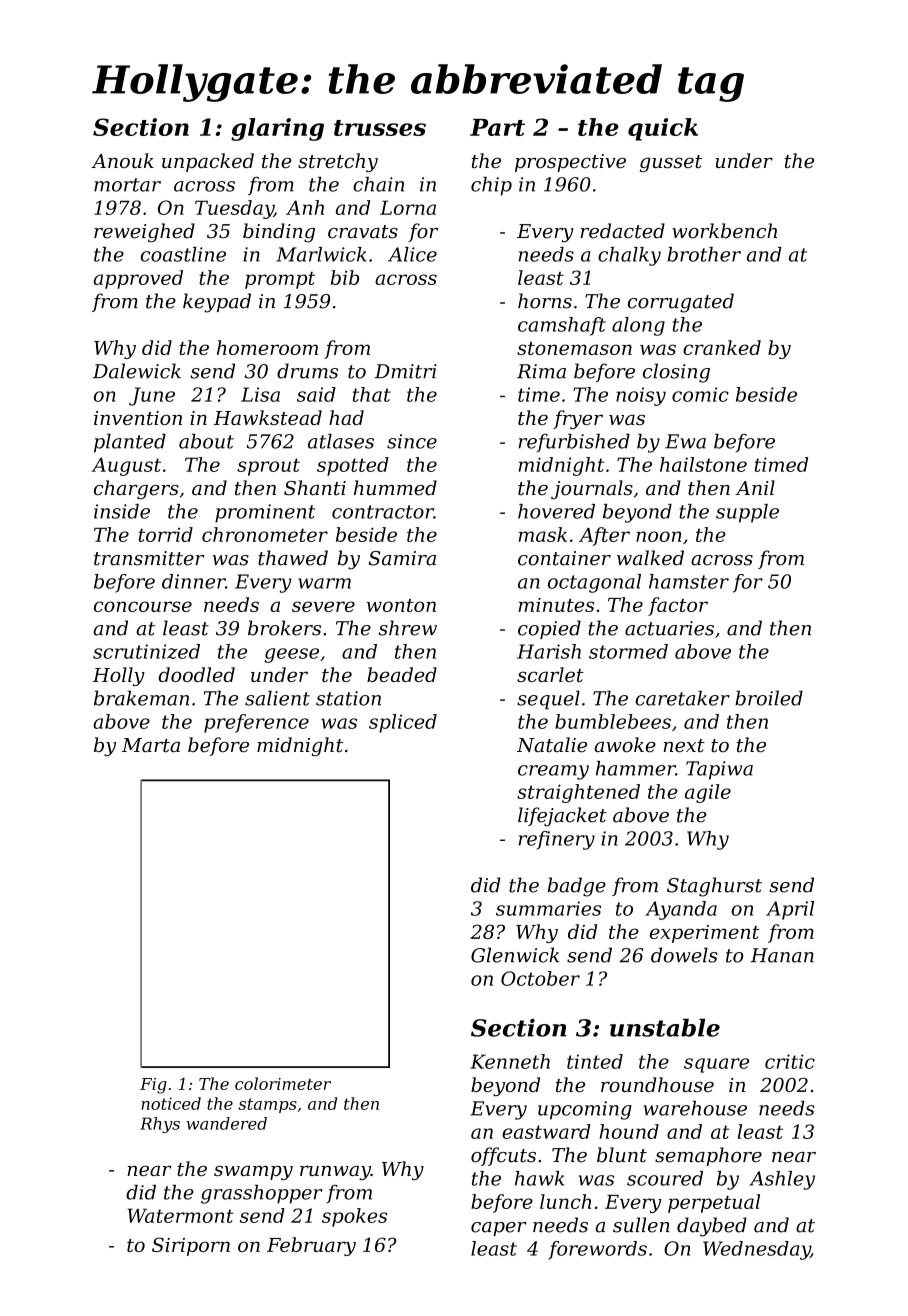 The width and height of the image is (908, 1316). Describe the element at coordinates (311, 1246) in the image. I see `February` at that location.
